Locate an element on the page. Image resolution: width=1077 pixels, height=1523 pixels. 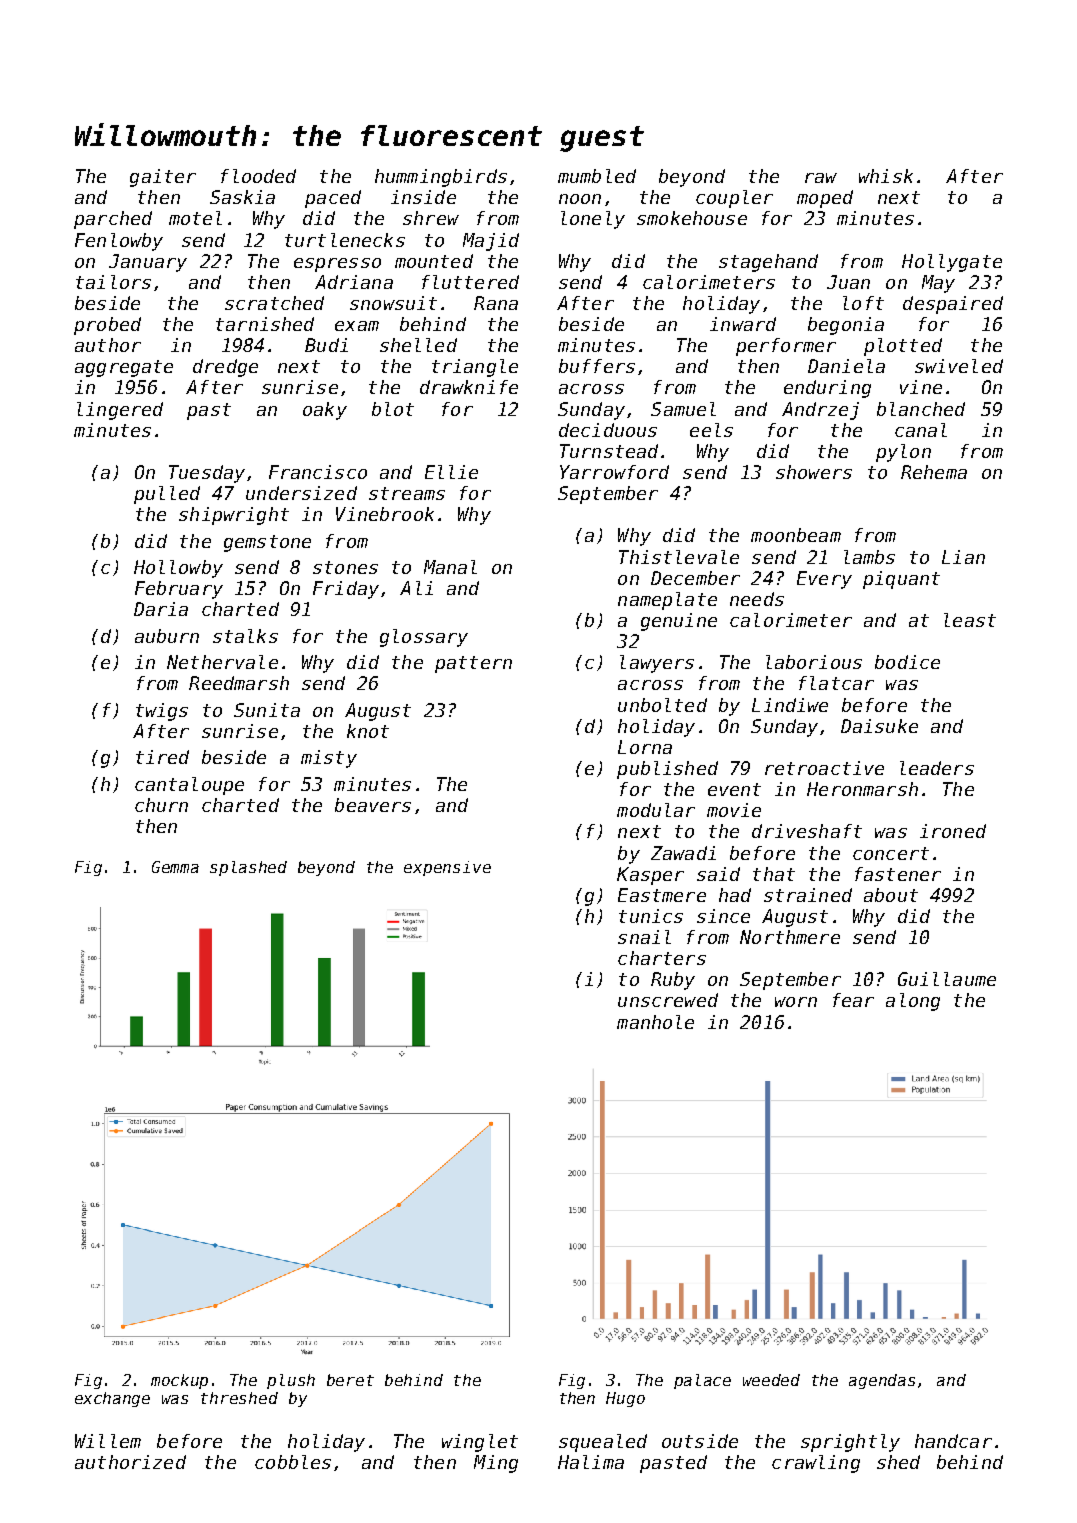
Willem is located at coordinates (108, 1441).
